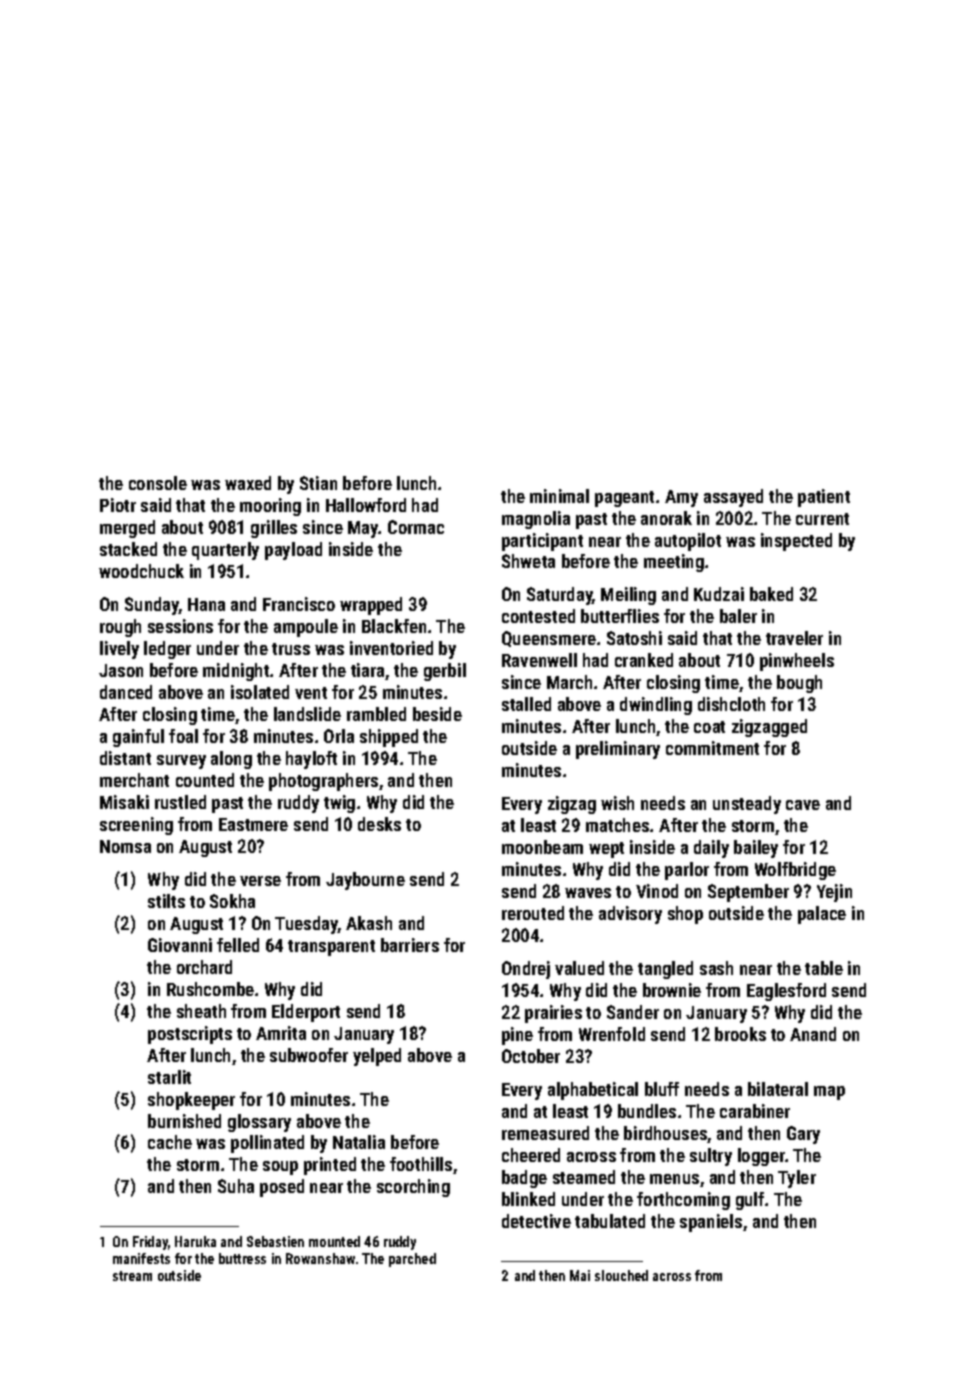 This screenshot has height=1377, width=969. I want to click on pine, so click(517, 1036).
